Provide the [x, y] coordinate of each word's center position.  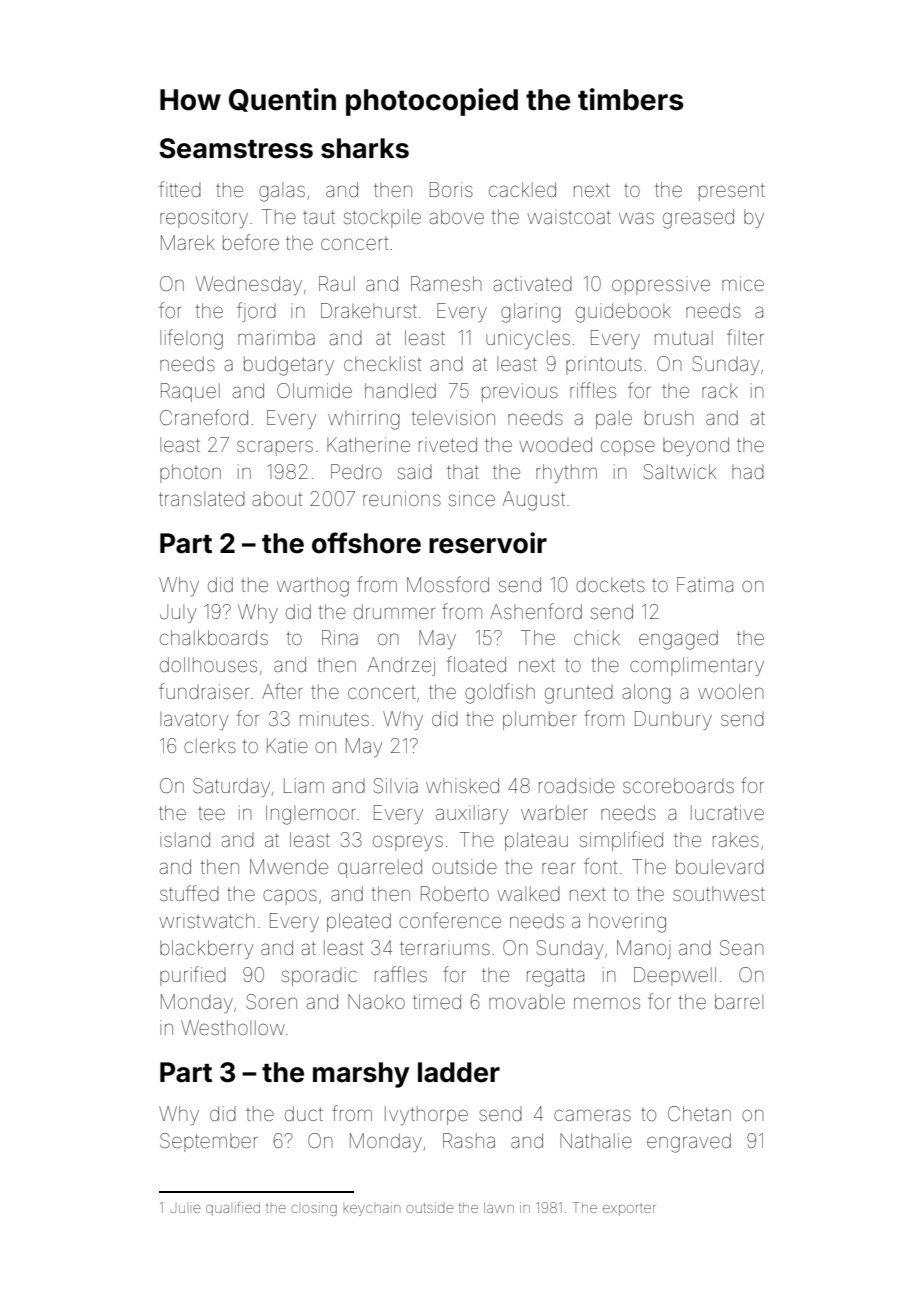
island [185, 839]
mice [743, 283]
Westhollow [233, 1027]
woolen [731, 691]
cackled [522, 189]
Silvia [395, 785]
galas [282, 192]
